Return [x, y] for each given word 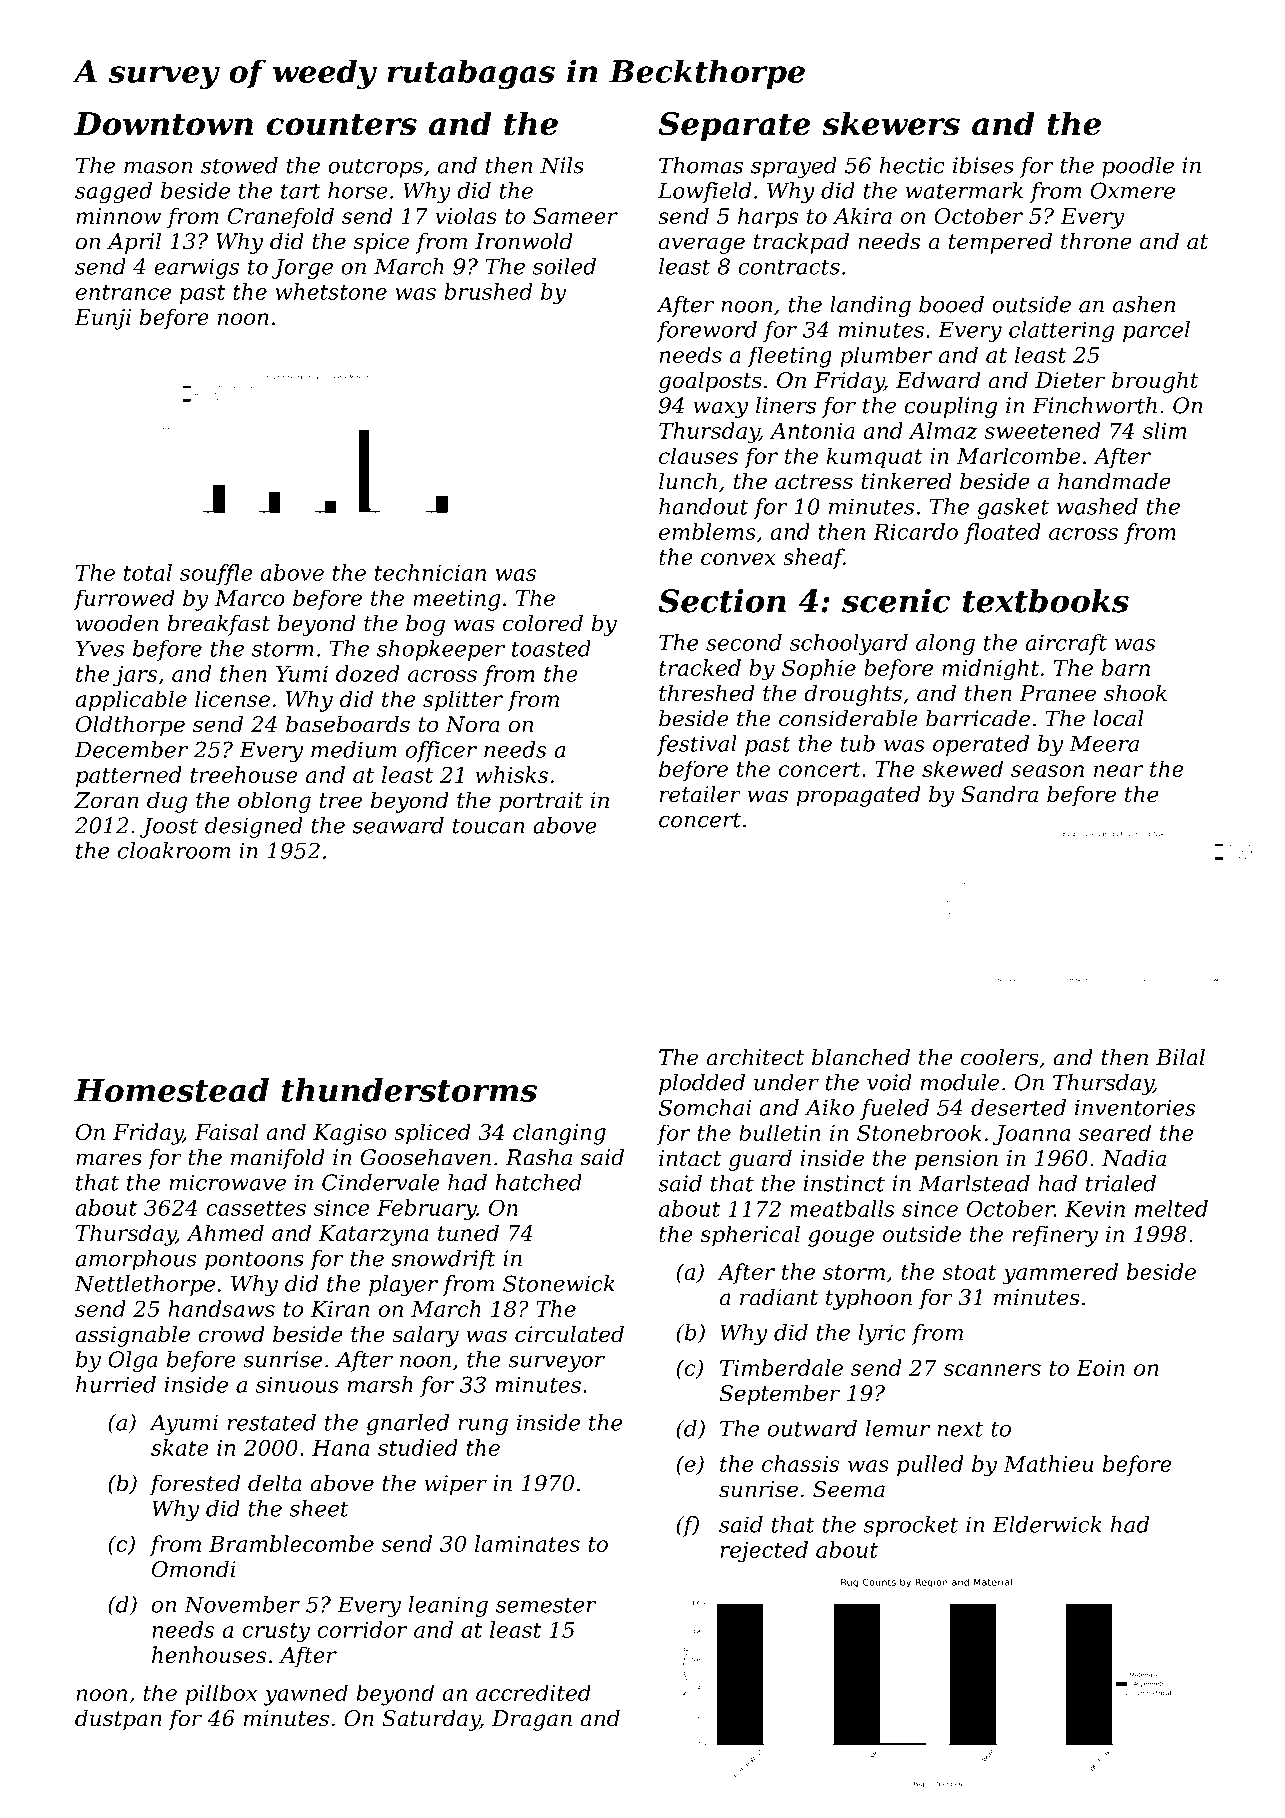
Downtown [163, 124]
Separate [734, 127]
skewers [891, 123]
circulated [569, 1334]
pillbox [221, 1694]
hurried [116, 1384]
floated [1002, 533]
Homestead [171, 1090]
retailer [700, 794]
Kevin [1095, 1209]
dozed [368, 673]
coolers [1000, 1057]
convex [738, 559]
